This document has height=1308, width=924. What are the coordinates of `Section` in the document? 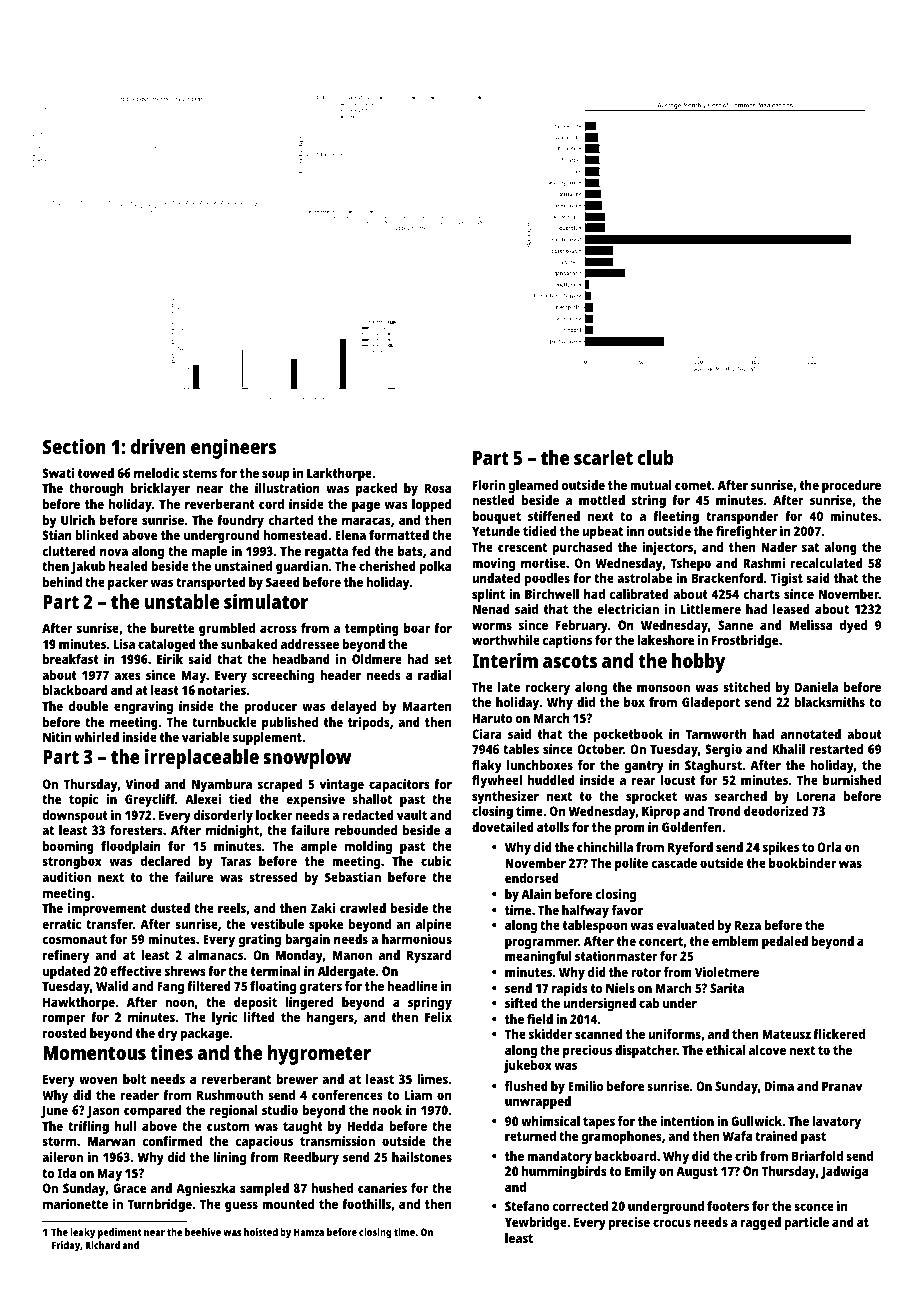 It's located at (74, 446).
